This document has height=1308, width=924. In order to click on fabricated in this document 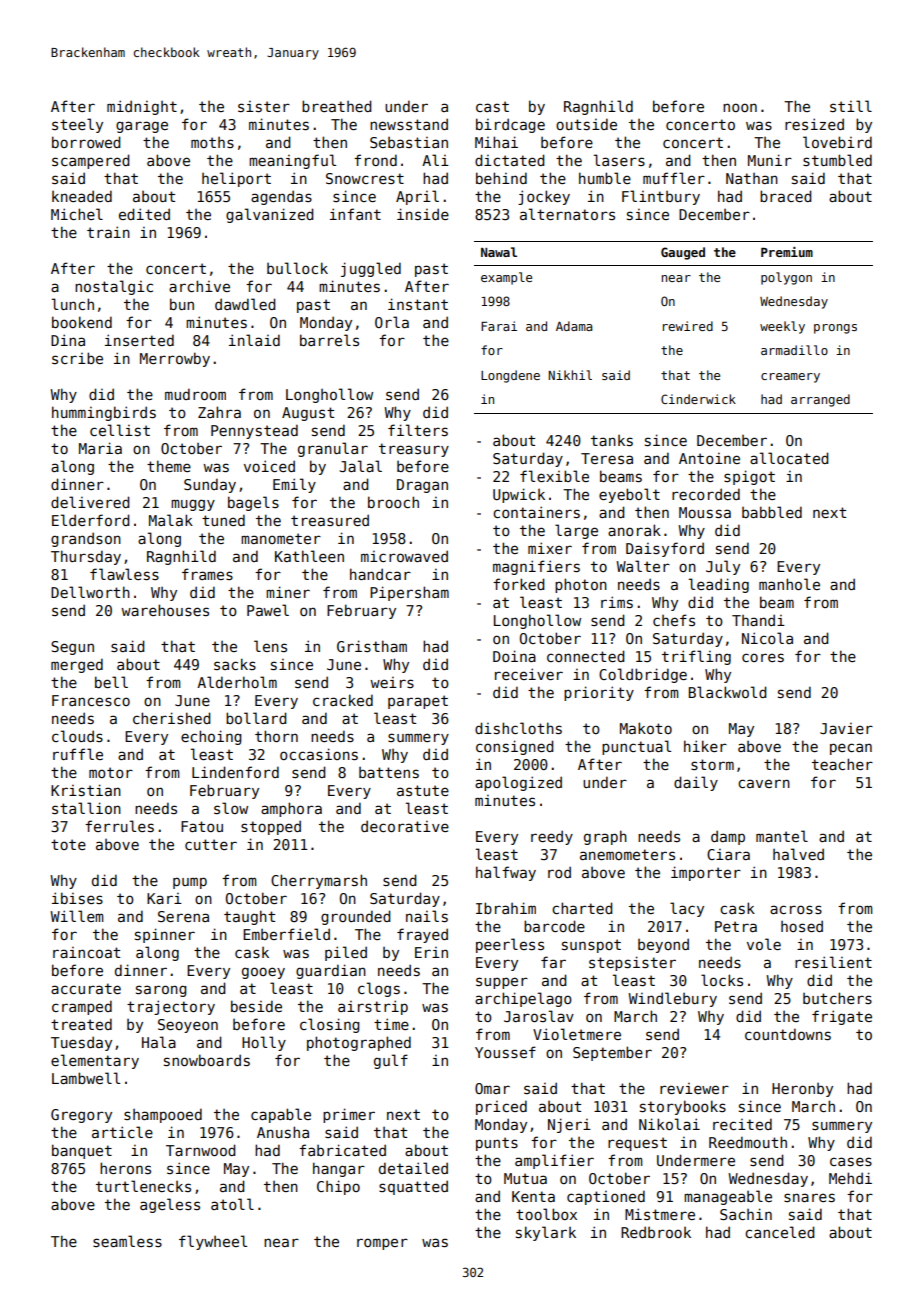, I will do `click(342, 1150)`.
